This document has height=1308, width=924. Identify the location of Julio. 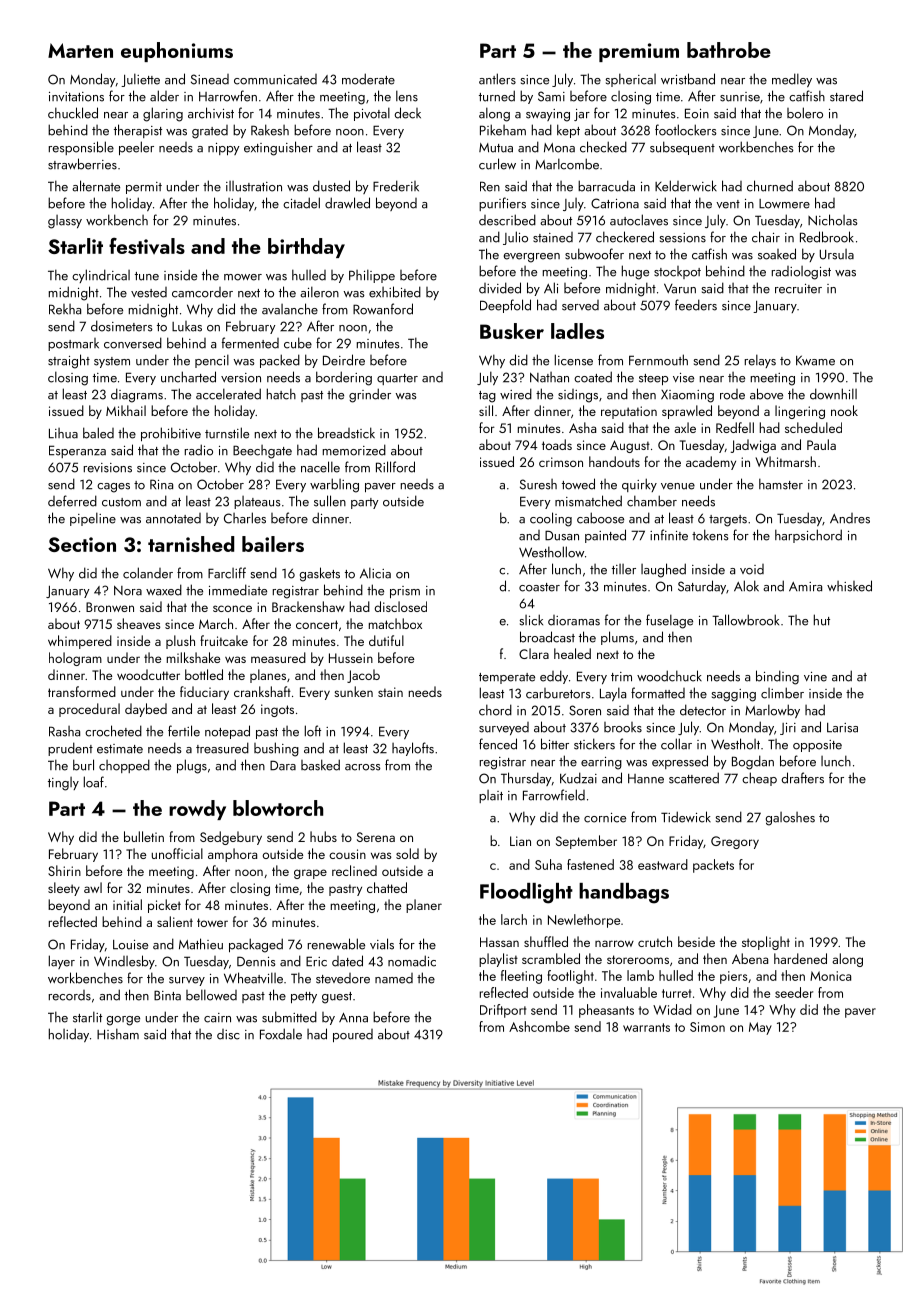
(515, 238).
